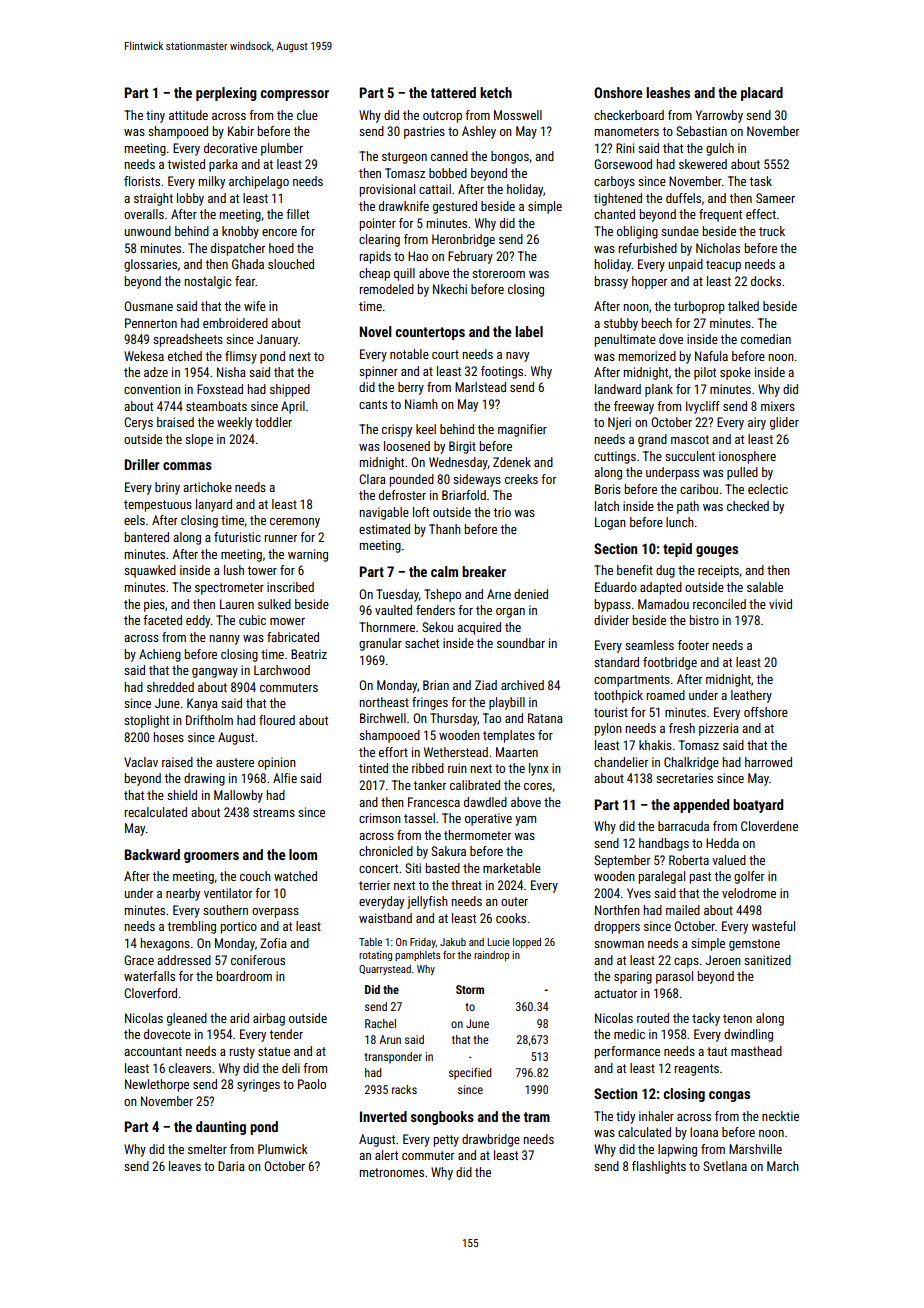  I want to click on checked, so click(748, 506).
